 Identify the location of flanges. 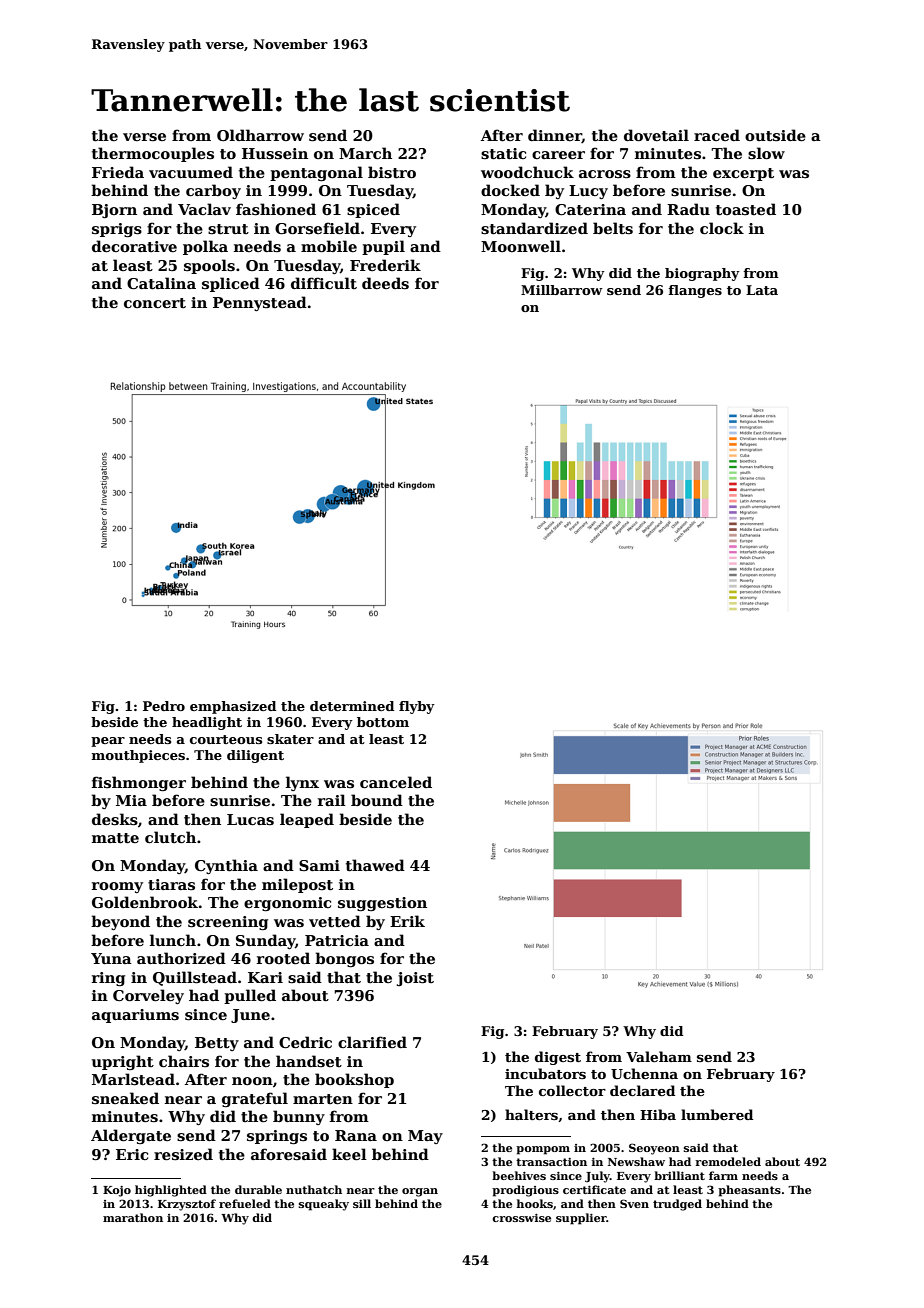
(695, 291).
